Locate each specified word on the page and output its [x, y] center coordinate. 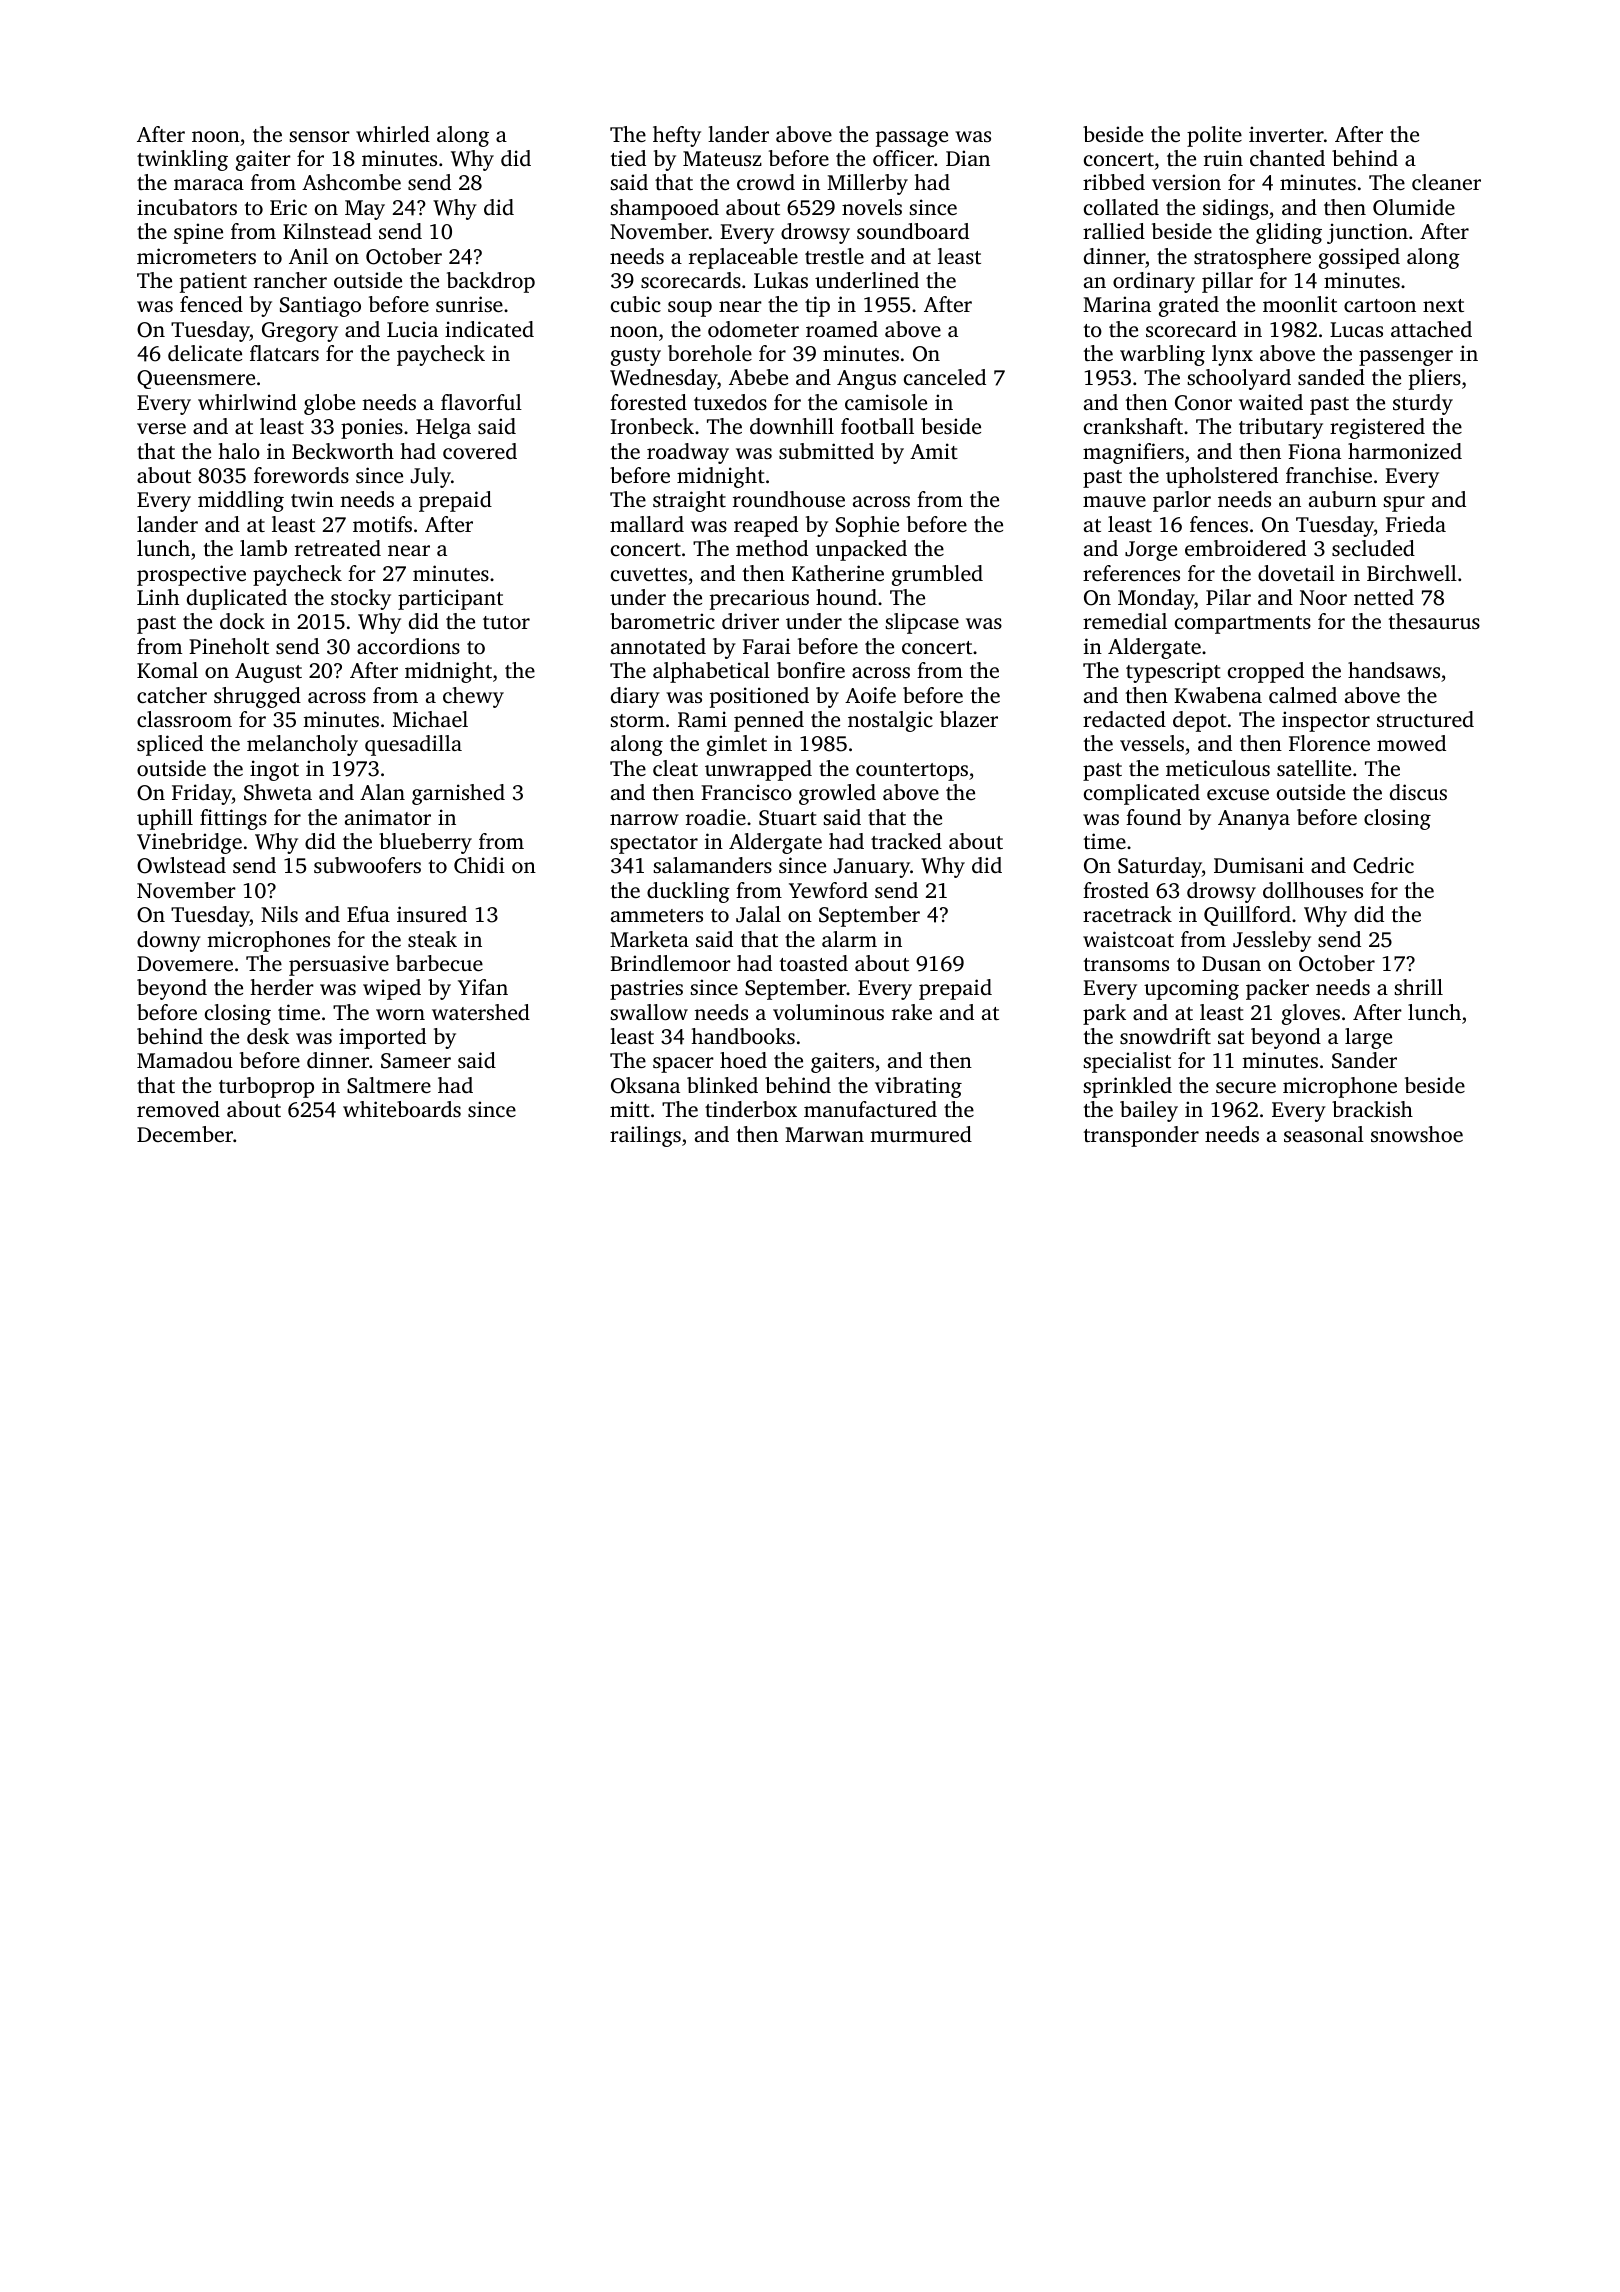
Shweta [278, 792]
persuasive [339, 965]
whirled [393, 134]
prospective [191, 575]
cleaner [1446, 182]
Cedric [1383, 865]
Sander [1364, 1060]
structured [1425, 719]
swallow [649, 1012]
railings [645, 1136]
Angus [866, 380]
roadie [716, 817]
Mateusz [722, 158]
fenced [211, 304]
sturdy [1423, 404]
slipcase [922, 623]
